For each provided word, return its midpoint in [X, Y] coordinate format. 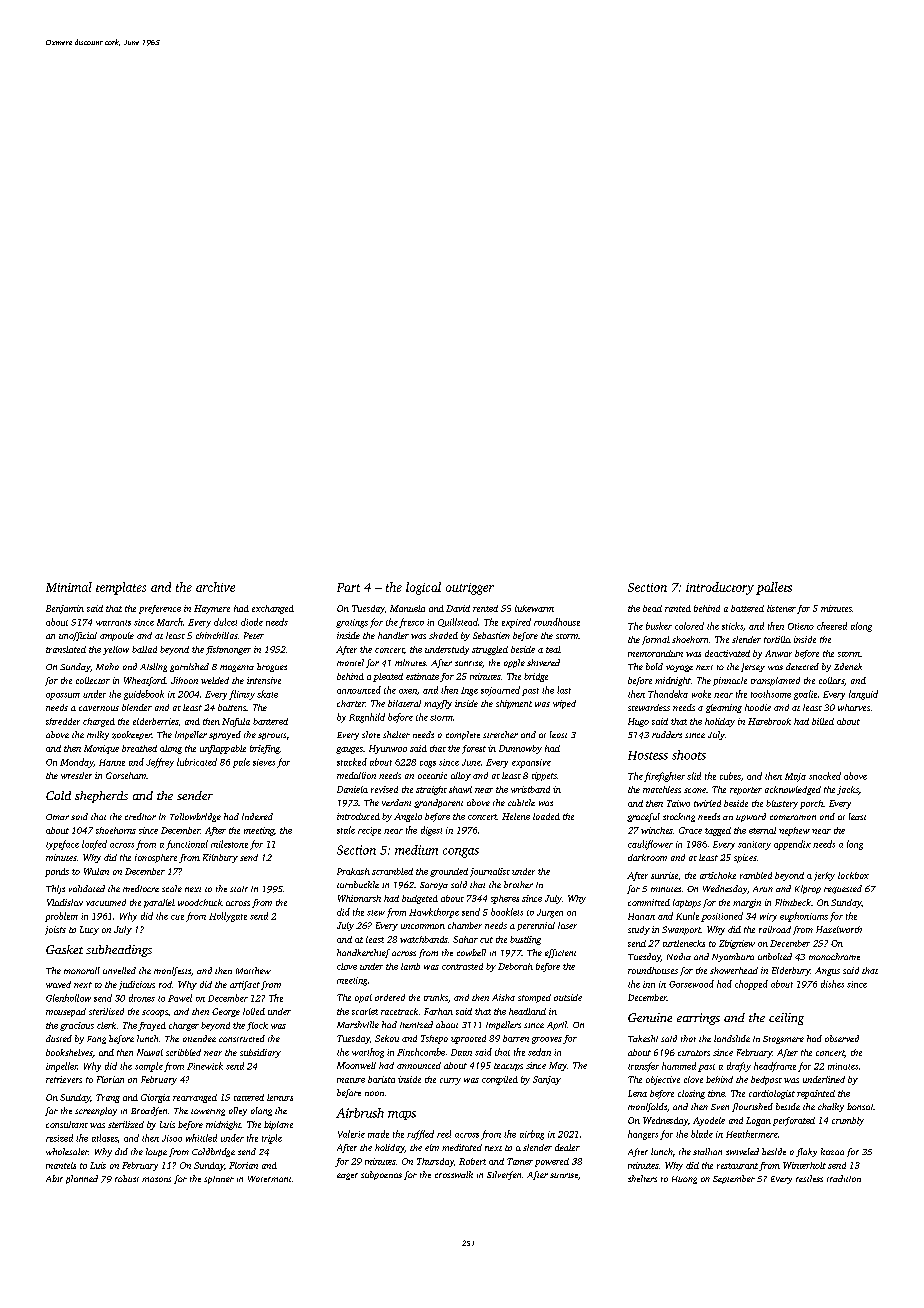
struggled [490, 650]
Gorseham [126, 775]
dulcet [225, 622]
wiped [564, 704]
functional [187, 845]
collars [831, 680]
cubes [730, 776]
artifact [245, 985]
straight [431, 790]
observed [842, 1038]
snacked [825, 776]
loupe [156, 1152]
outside [568, 997]
